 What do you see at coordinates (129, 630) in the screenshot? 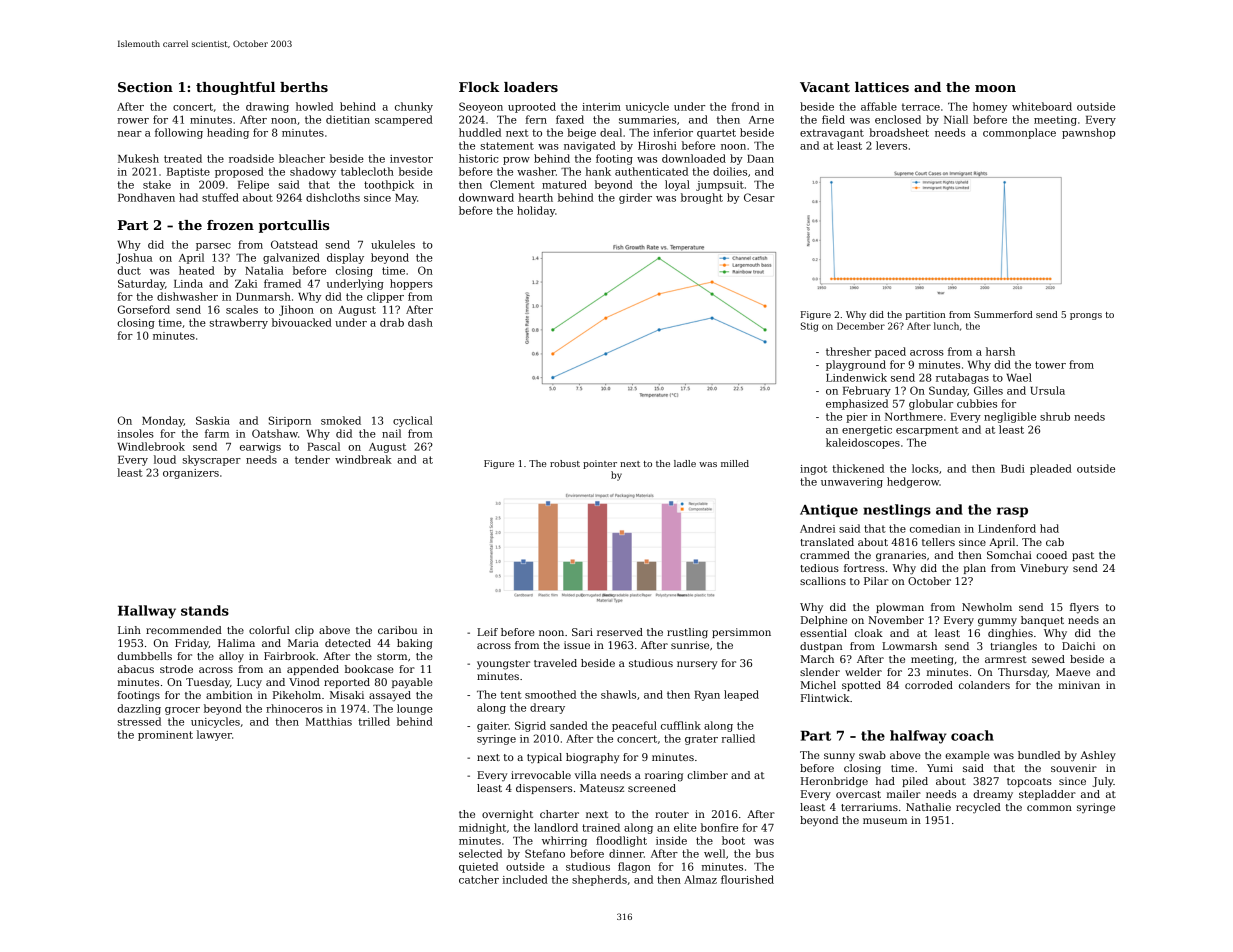
I see `Linh` at bounding box center [129, 630].
